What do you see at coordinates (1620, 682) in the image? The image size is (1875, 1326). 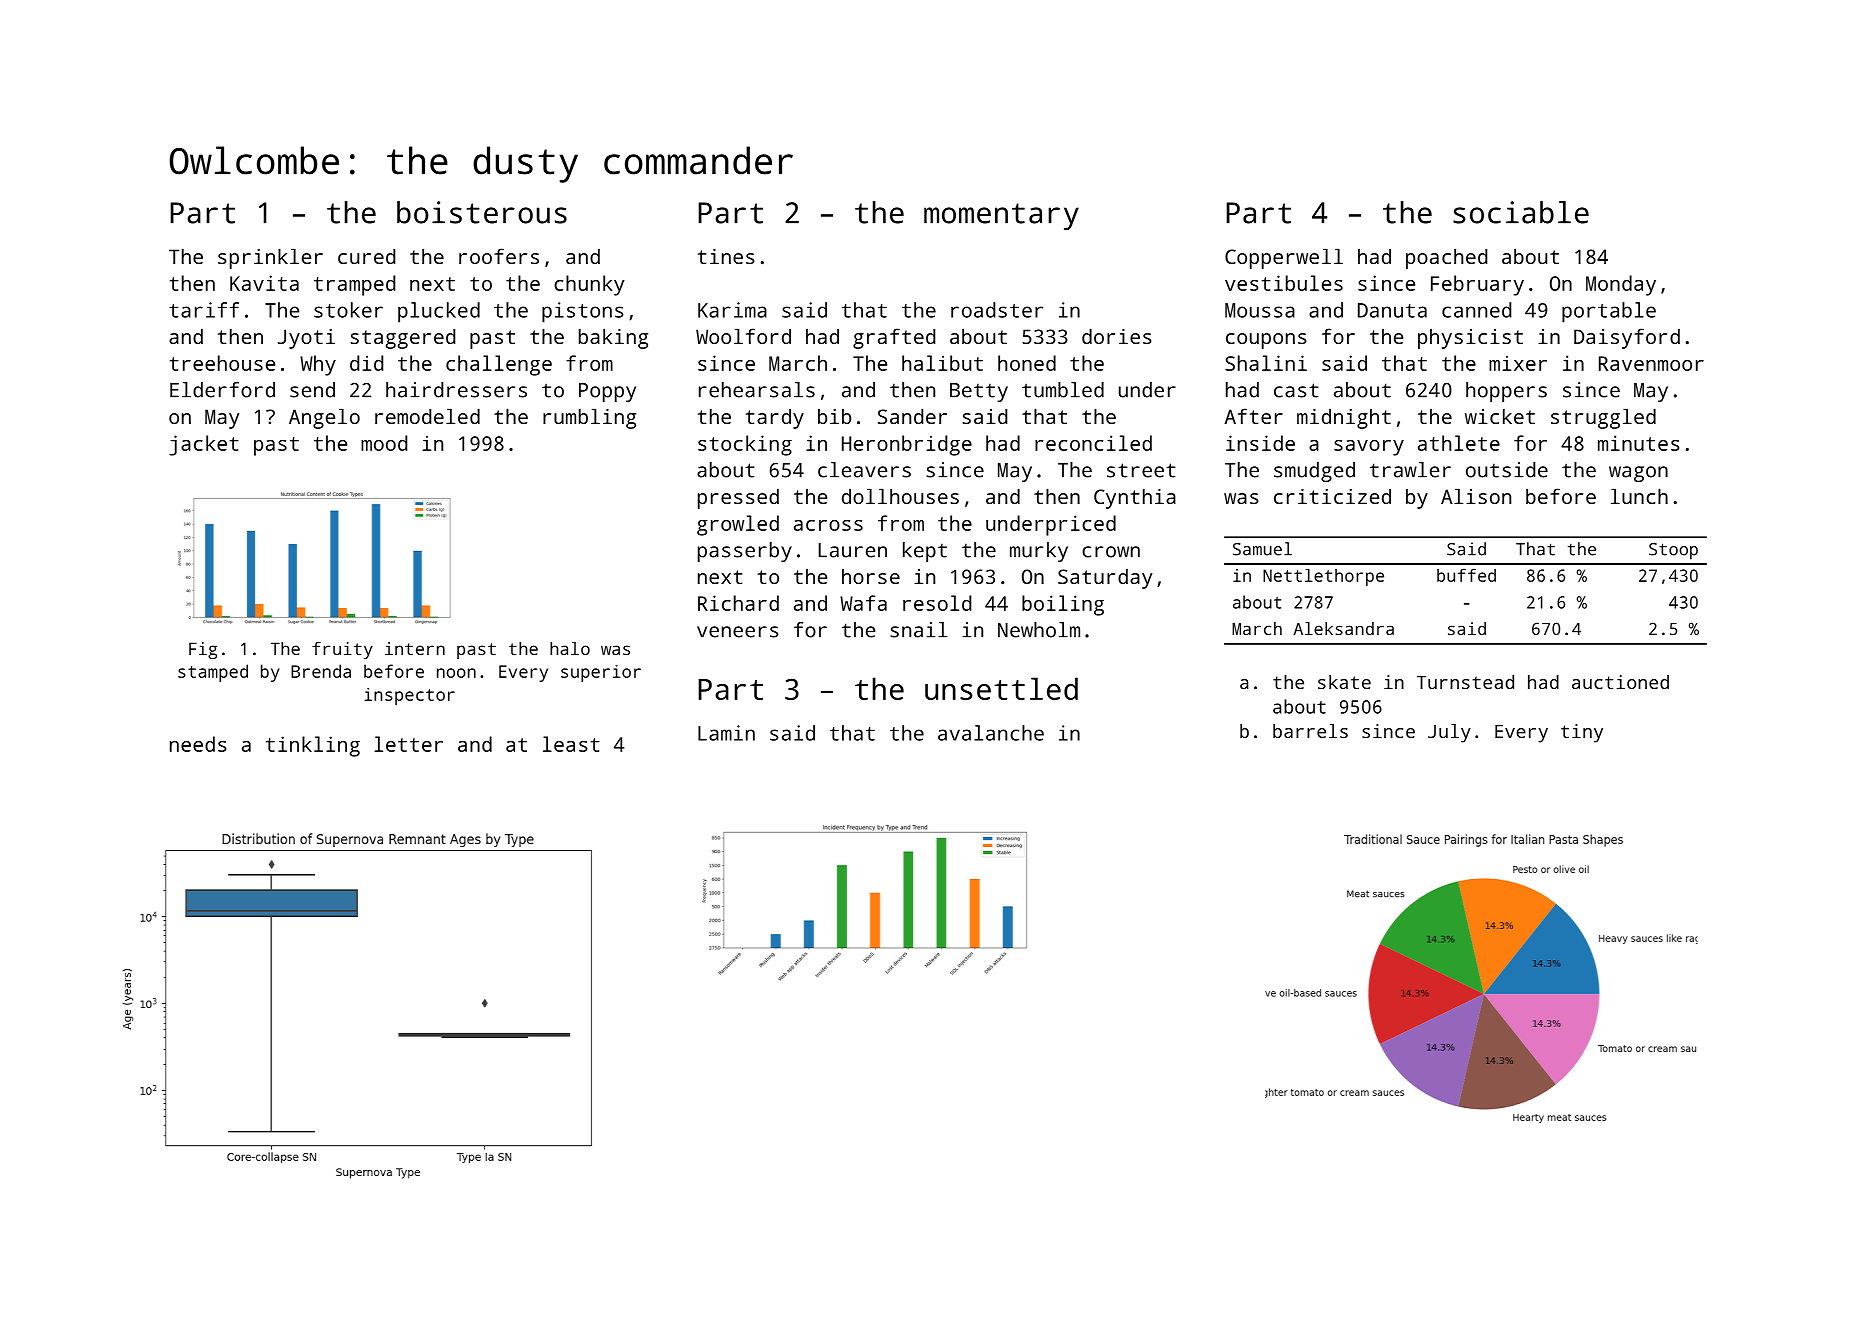 I see `auctioned` at bounding box center [1620, 682].
